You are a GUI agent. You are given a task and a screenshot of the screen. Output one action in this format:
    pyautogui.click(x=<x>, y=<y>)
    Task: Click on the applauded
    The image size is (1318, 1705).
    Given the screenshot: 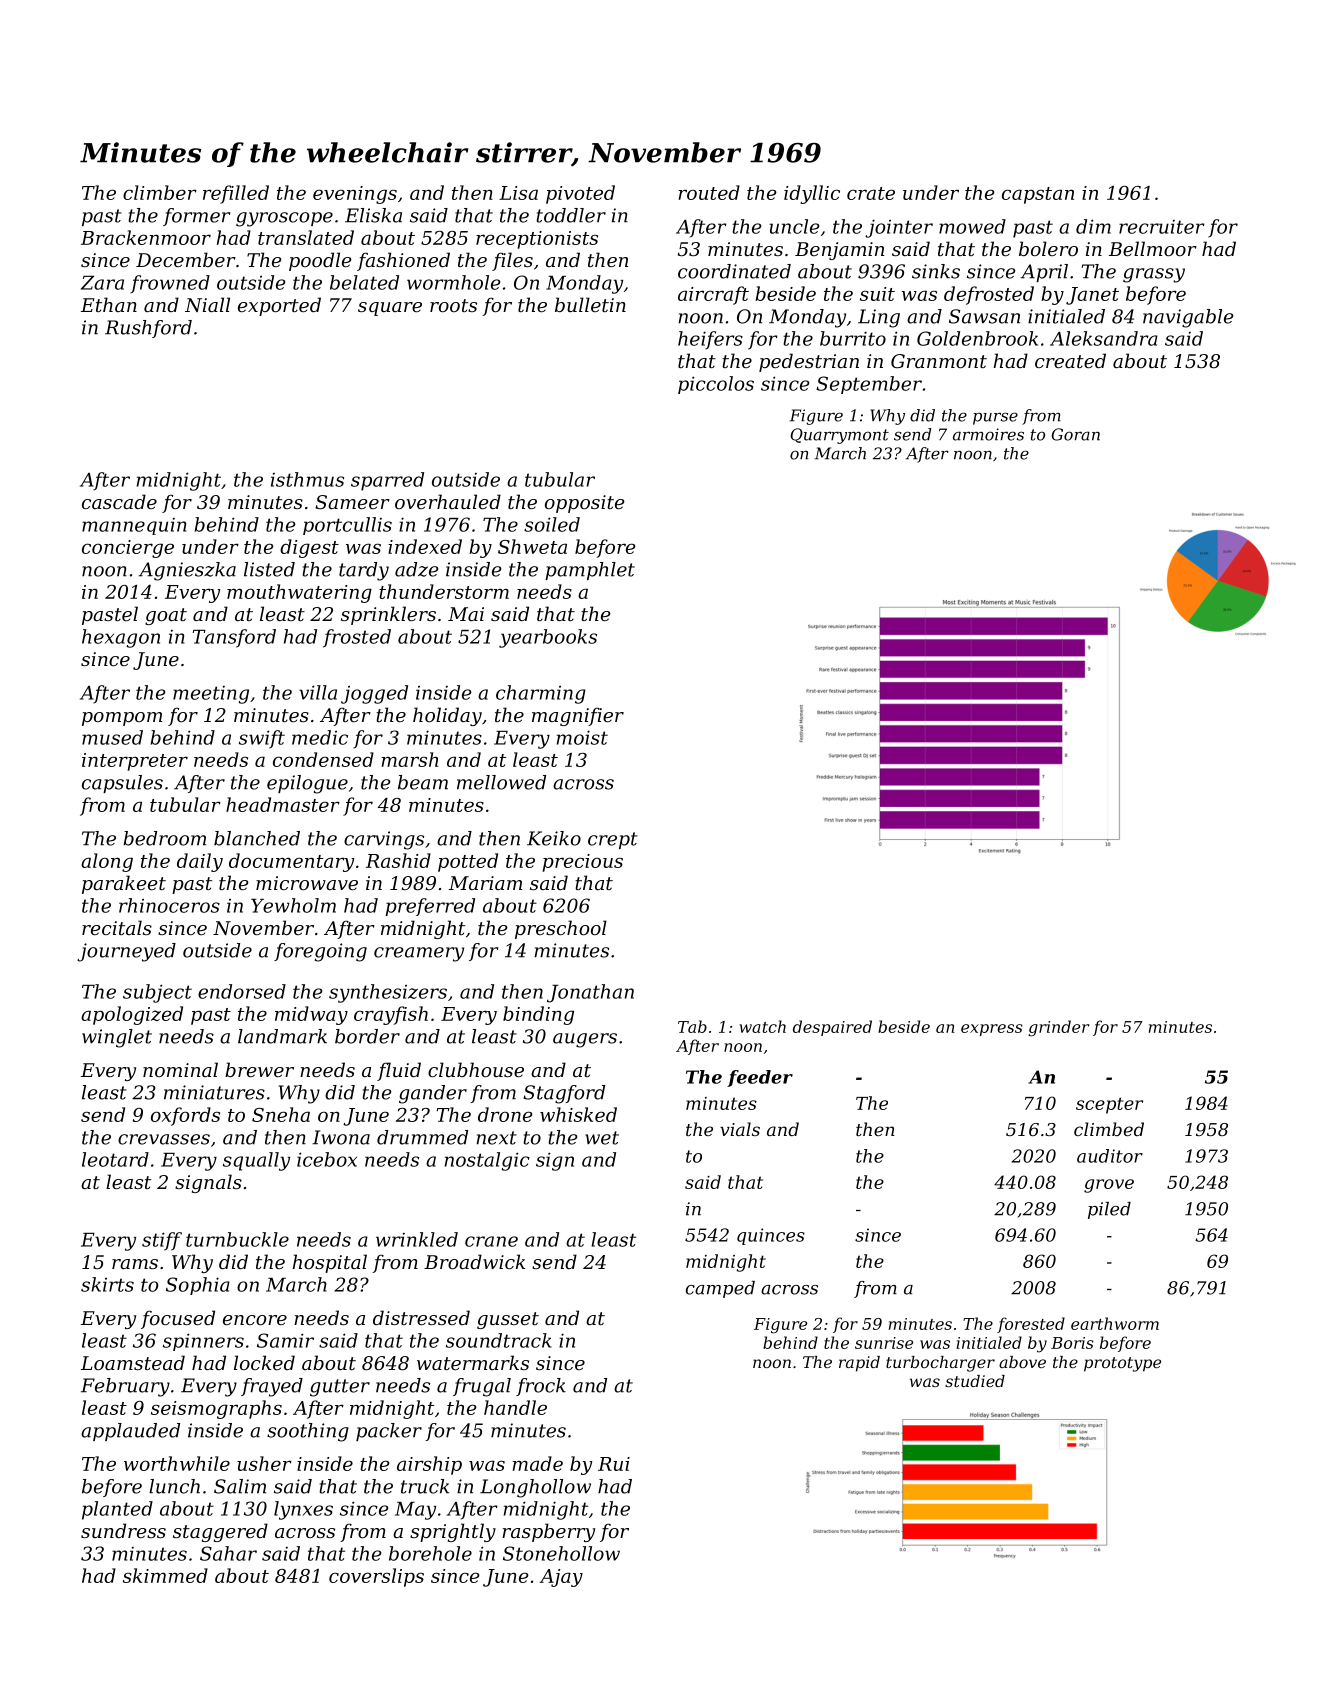 What is the action you would take?
    pyautogui.click(x=130, y=1432)
